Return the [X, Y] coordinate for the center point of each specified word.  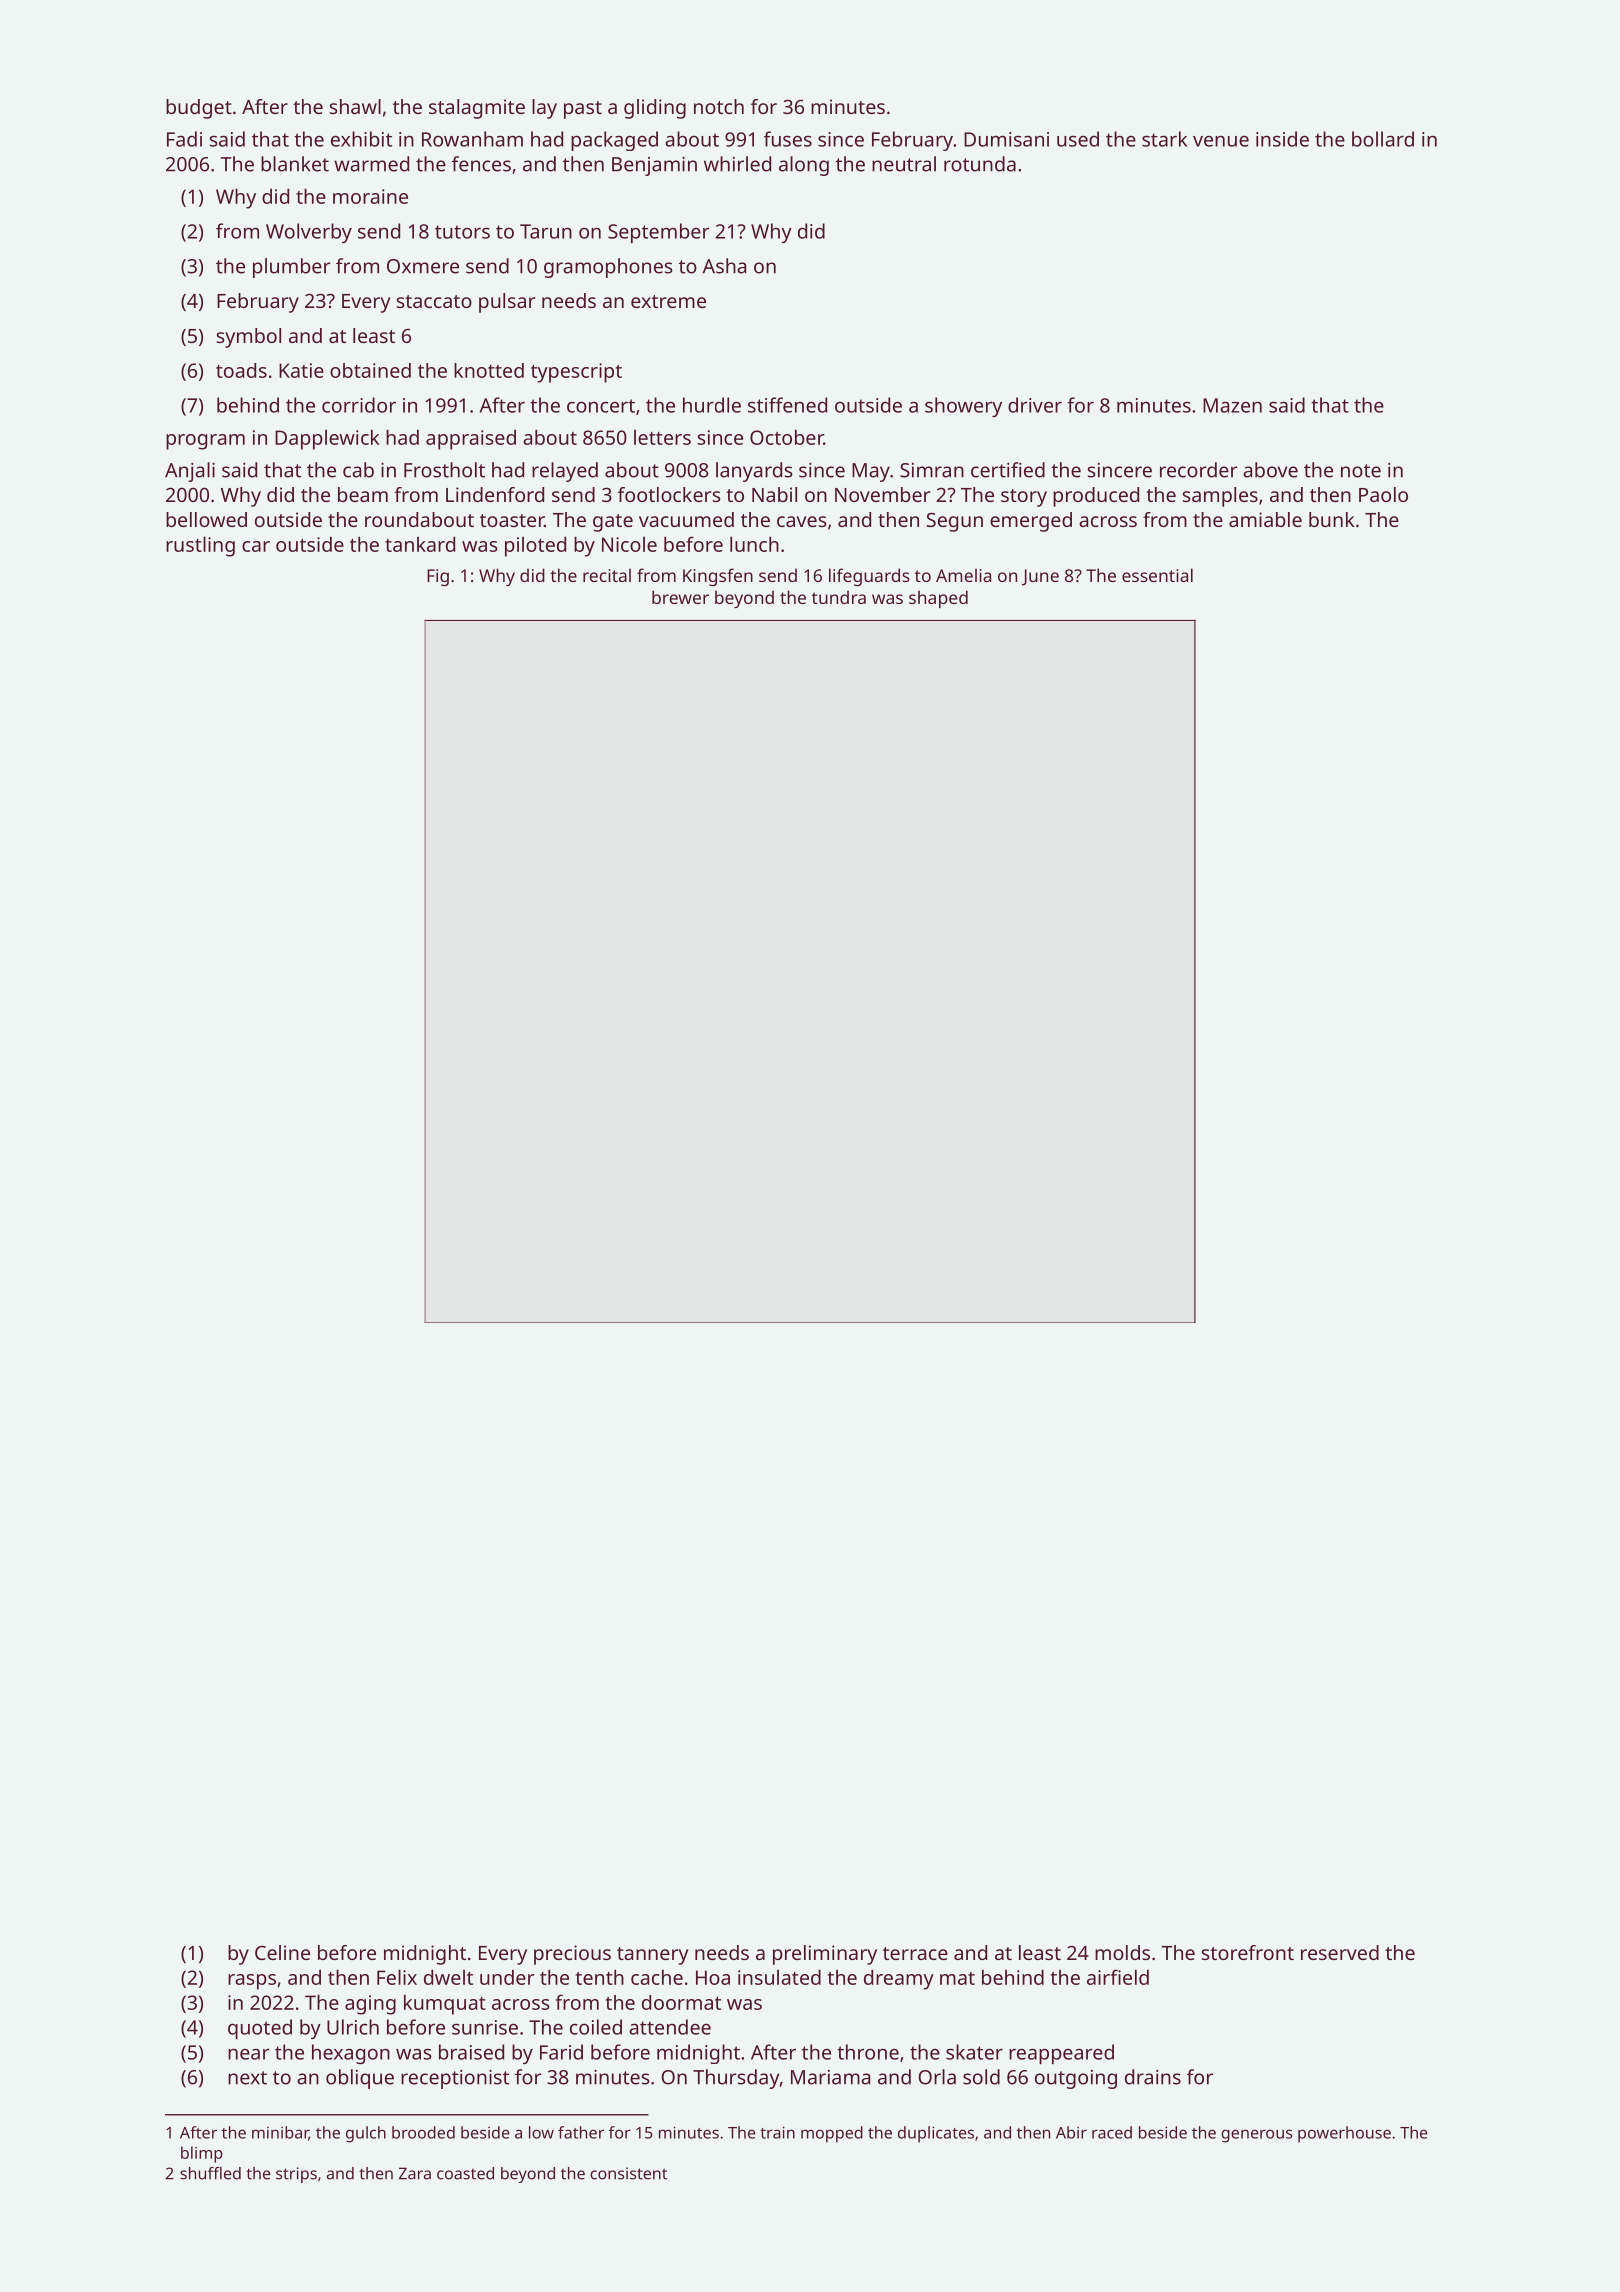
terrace [915, 1953]
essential [1157, 575]
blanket [295, 164]
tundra [839, 597]
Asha [724, 266]
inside [1282, 139]
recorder [1198, 470]
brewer [680, 597]
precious [572, 1955]
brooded [423, 2132]
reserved [1340, 1952]
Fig [438, 577]
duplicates [936, 2134]
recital [607, 575]
